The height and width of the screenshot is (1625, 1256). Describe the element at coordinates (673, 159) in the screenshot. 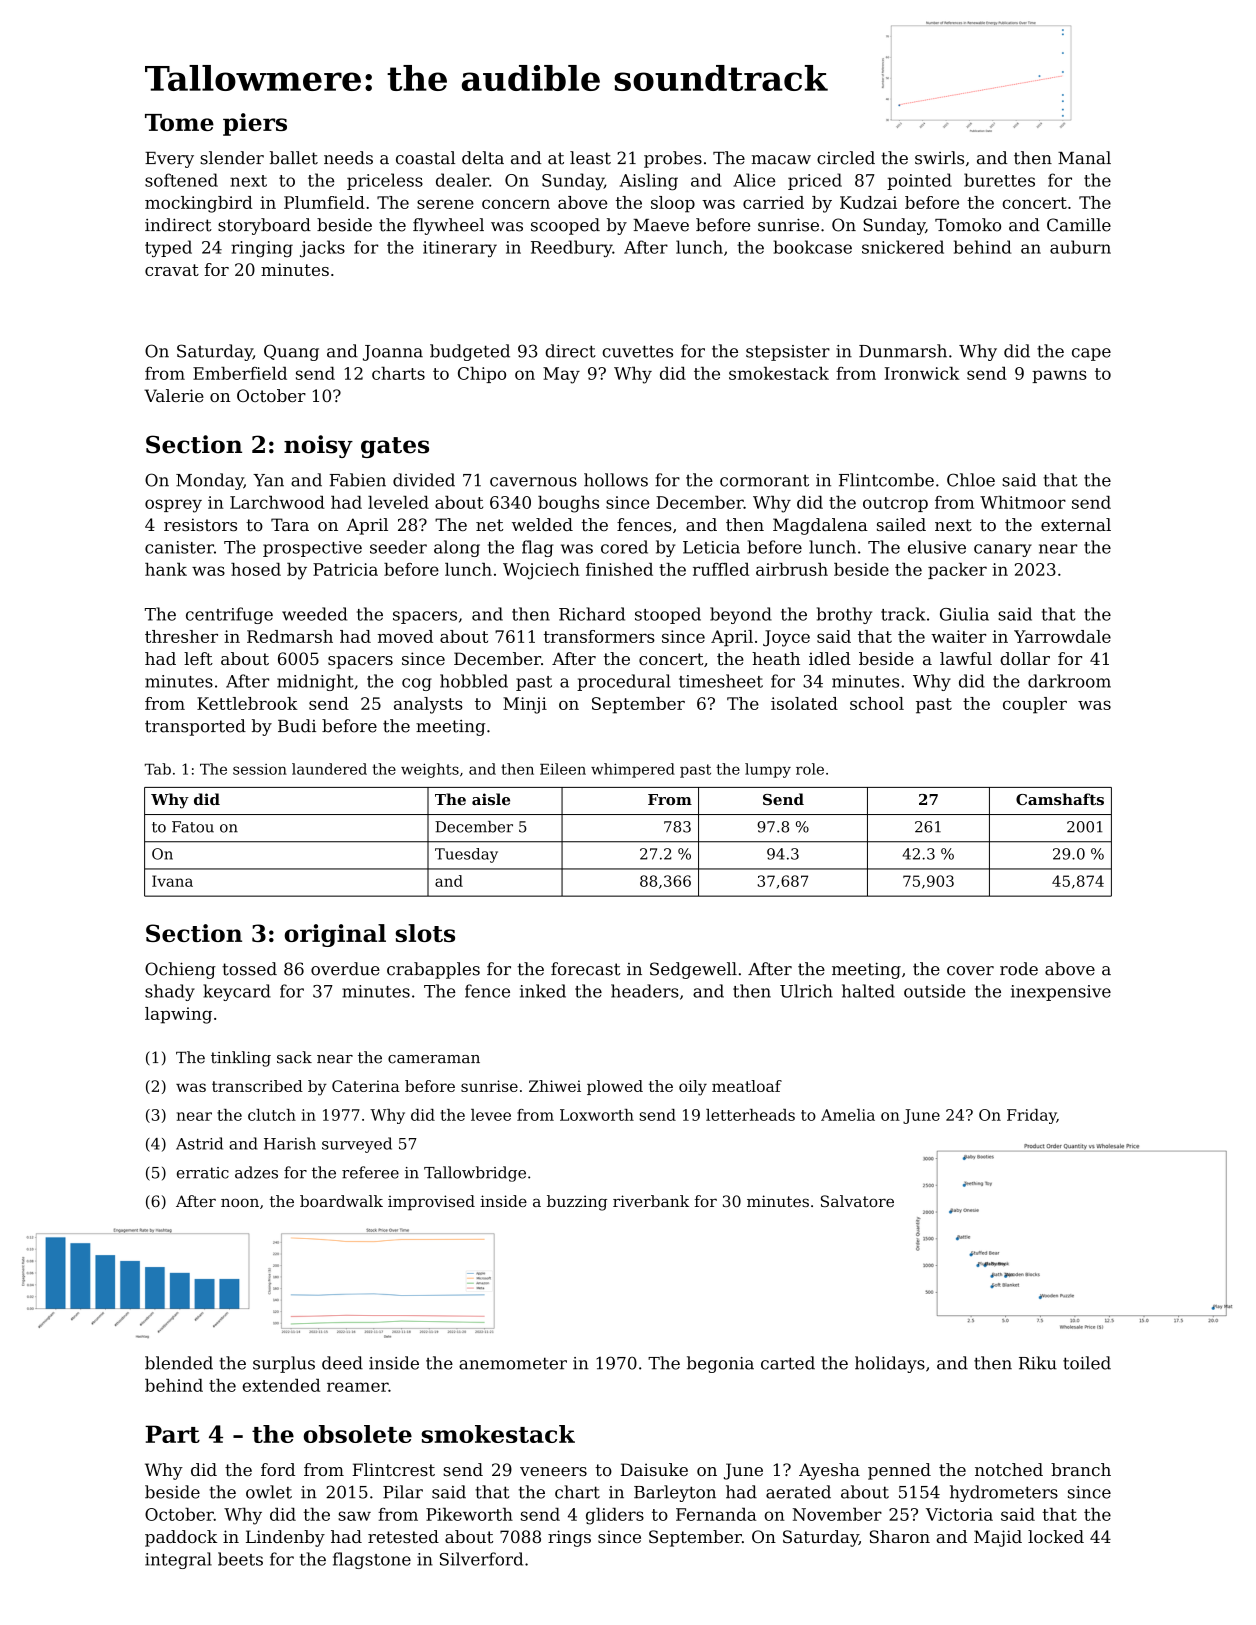

I see `probes` at that location.
